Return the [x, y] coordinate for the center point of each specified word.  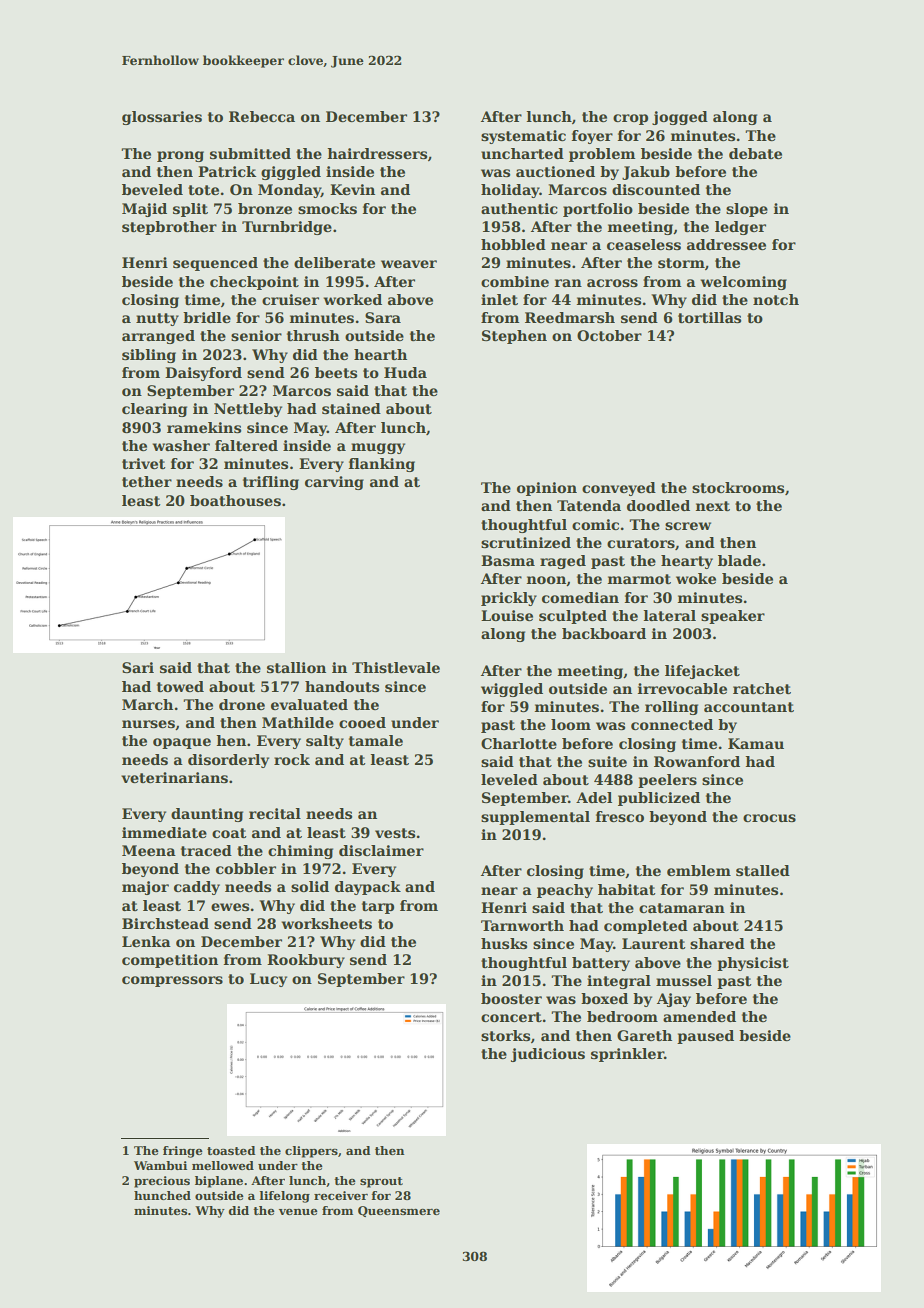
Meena [149, 850]
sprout [381, 1182]
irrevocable [682, 688]
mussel [684, 980]
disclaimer [381, 850]
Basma [508, 560]
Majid [144, 210]
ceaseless [644, 244]
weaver [409, 264]
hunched [162, 1195]
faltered [246, 445]
